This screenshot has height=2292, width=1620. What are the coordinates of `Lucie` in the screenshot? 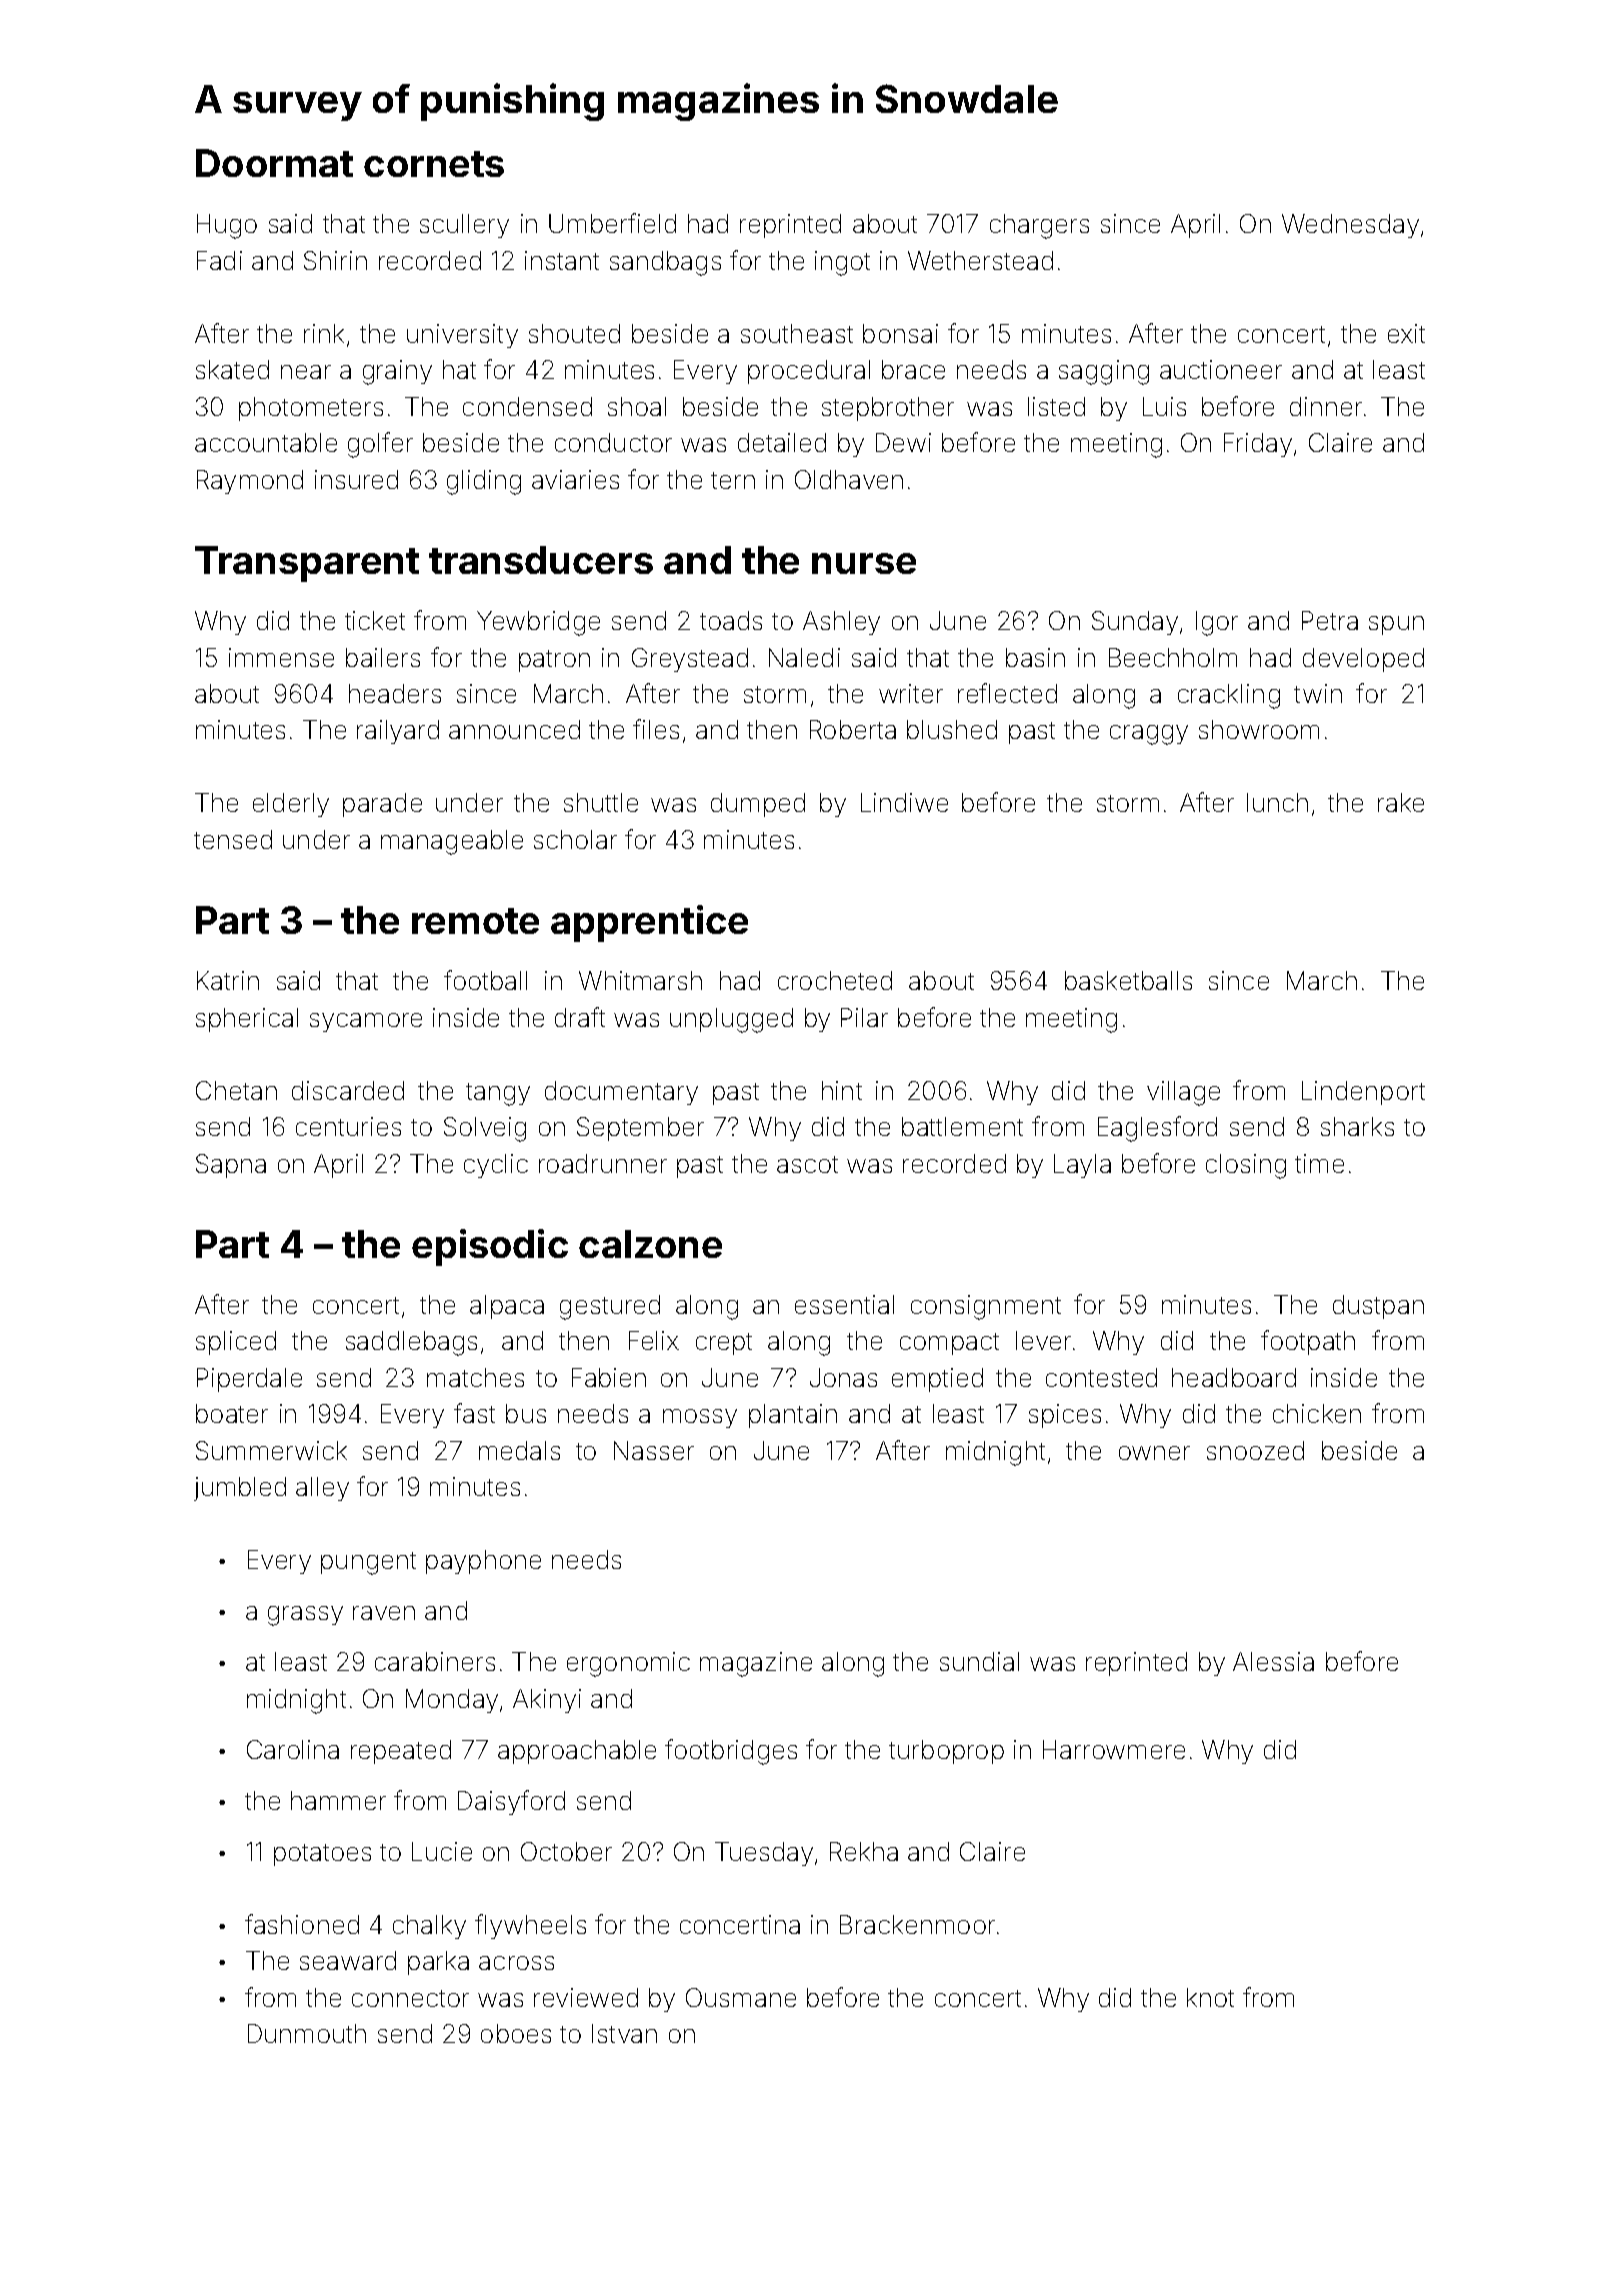 It's located at (442, 1851).
